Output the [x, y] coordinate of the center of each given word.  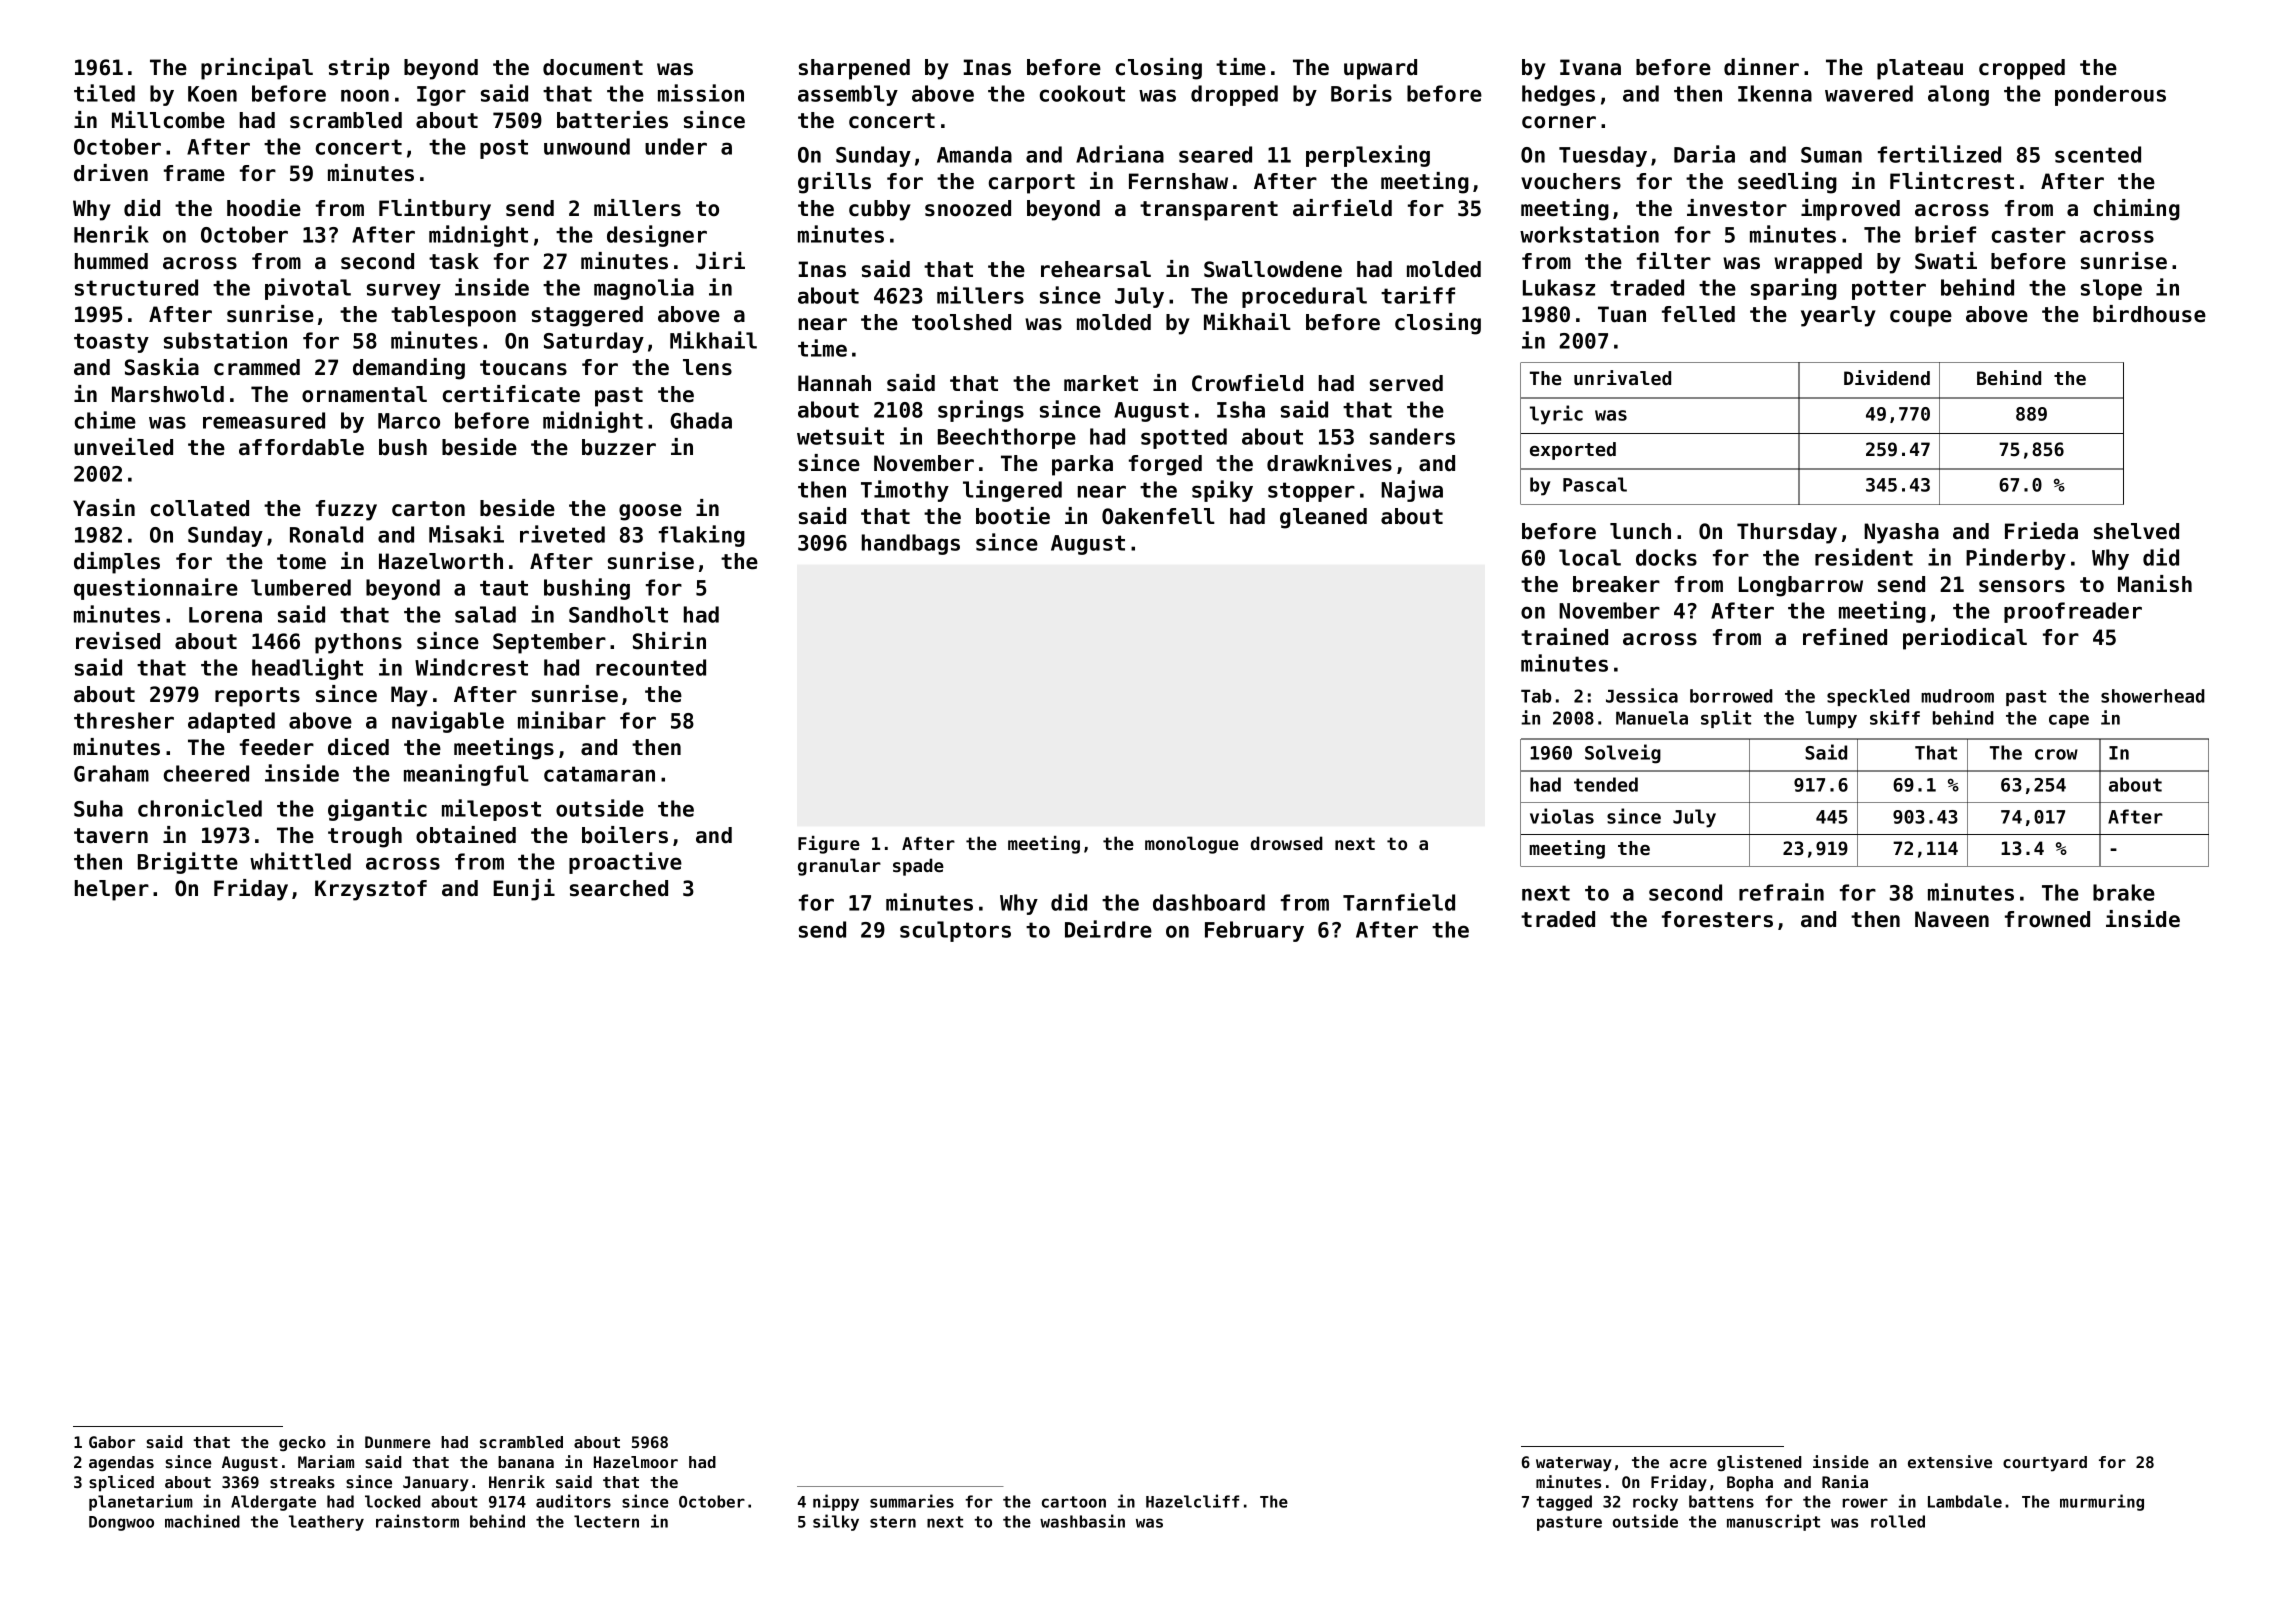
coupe [1921, 318]
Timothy [905, 491]
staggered [587, 316]
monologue [1192, 845]
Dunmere [397, 1442]
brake [2124, 892]
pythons [358, 643]
